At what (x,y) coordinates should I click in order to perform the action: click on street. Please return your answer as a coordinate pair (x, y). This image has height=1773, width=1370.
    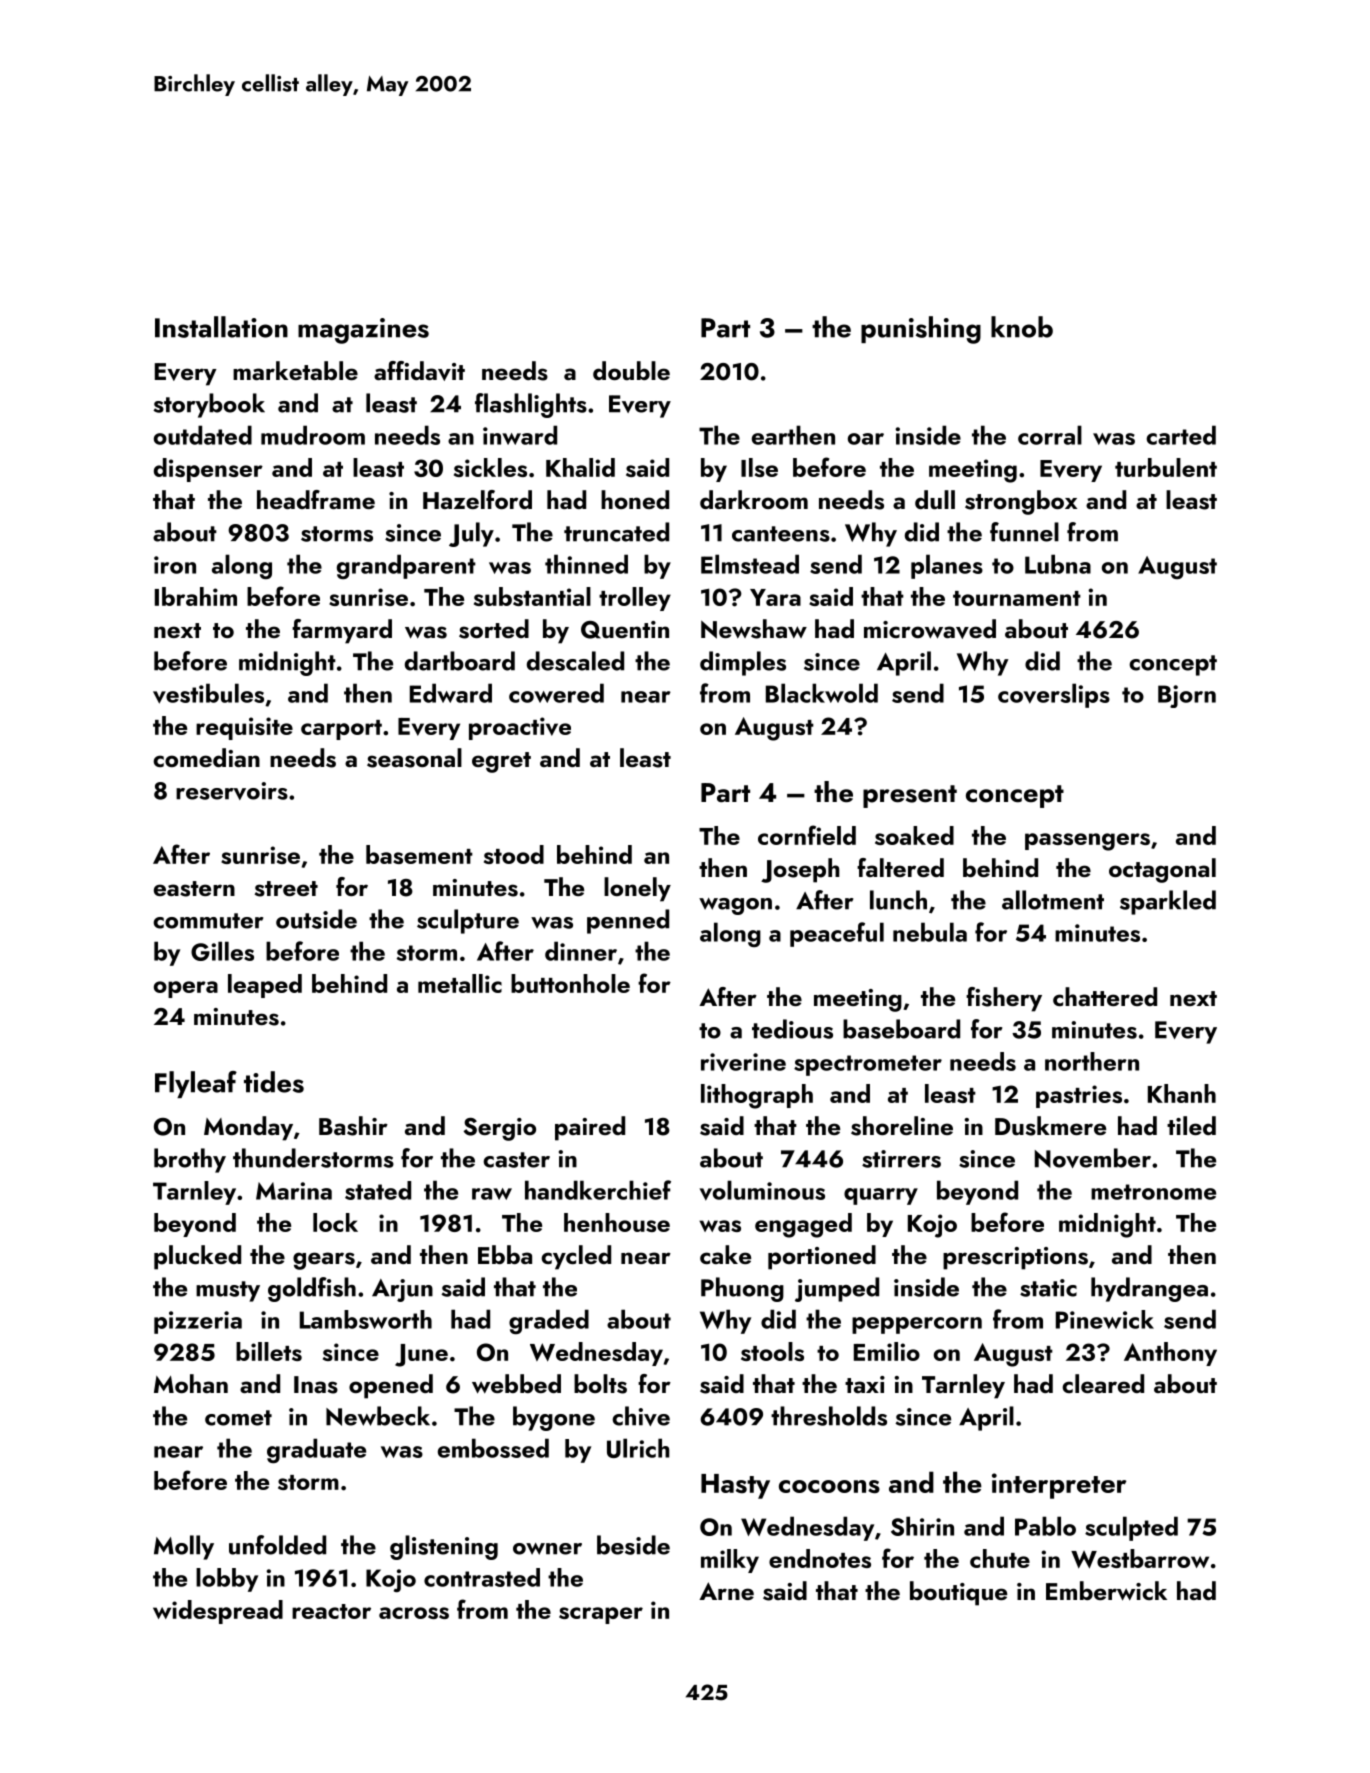
    Looking at the image, I should click on (286, 889).
